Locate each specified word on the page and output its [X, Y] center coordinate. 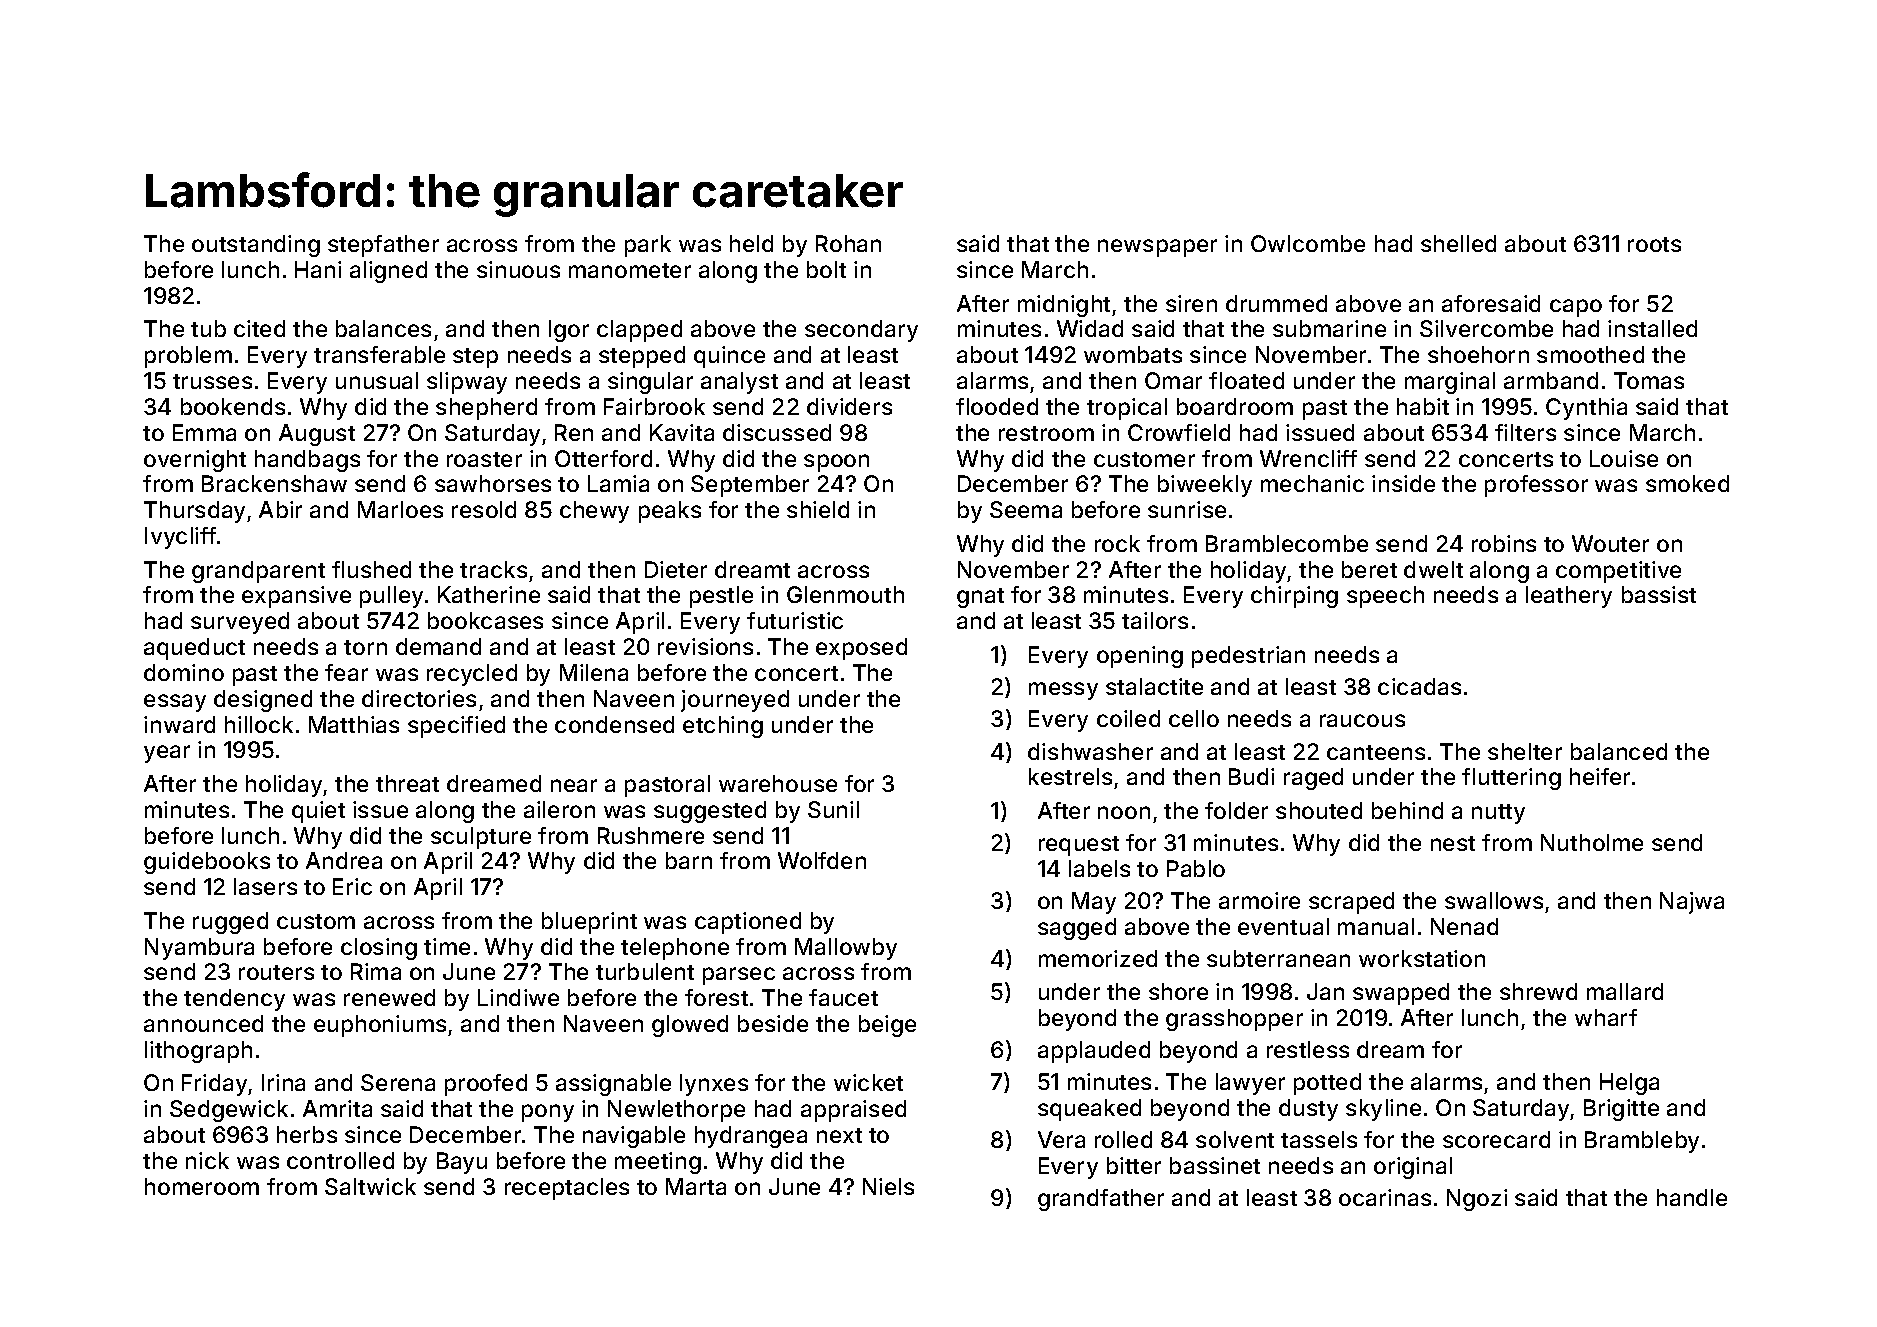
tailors [1155, 620]
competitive [1618, 572]
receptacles [567, 1189]
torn [365, 647]
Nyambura [199, 949]
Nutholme [1592, 842]
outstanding [256, 246]
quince [729, 357]
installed [1652, 328]
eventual [1283, 926]
